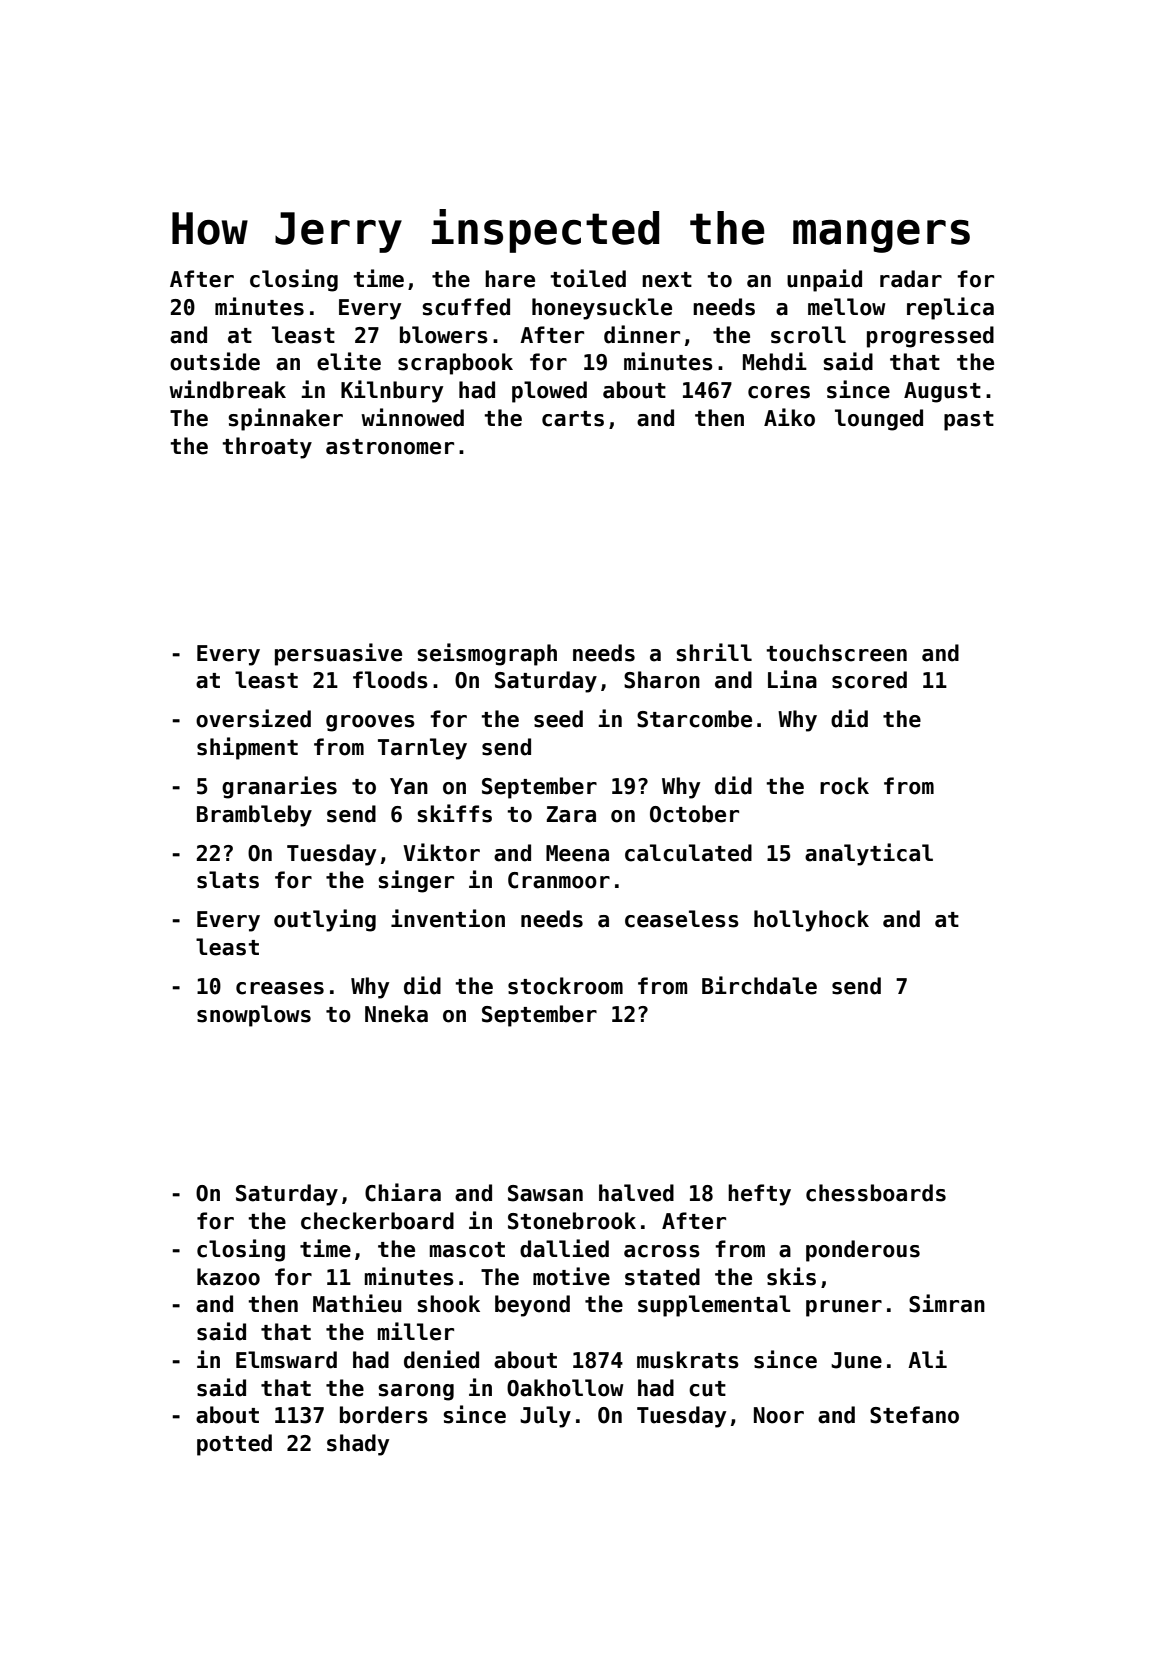 Image resolution: width=1165 pixels, height=1654 pixels. What do you see at coordinates (789, 417) in the screenshot?
I see `Aiko` at bounding box center [789, 417].
